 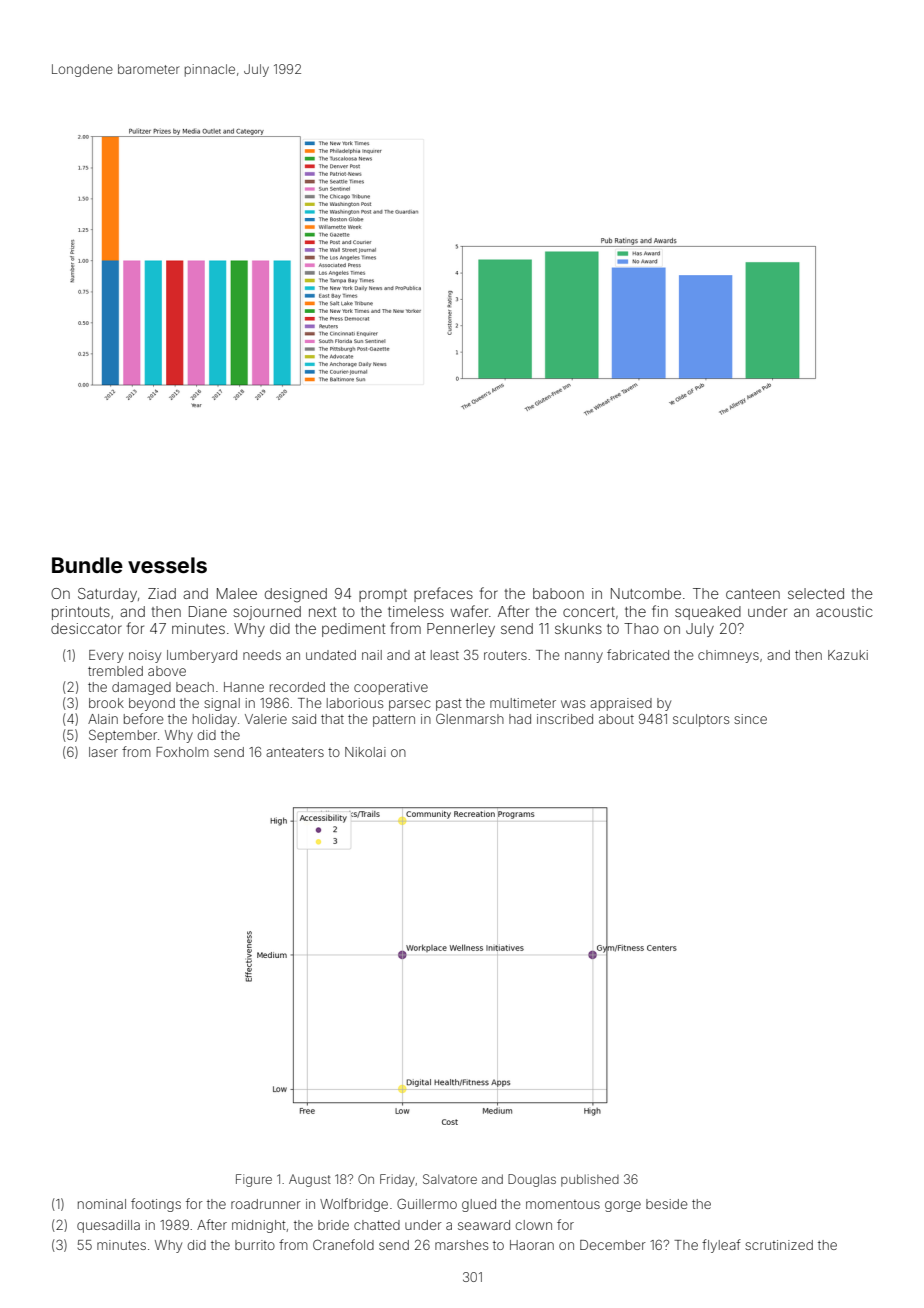 I want to click on baboon, so click(x=558, y=593).
